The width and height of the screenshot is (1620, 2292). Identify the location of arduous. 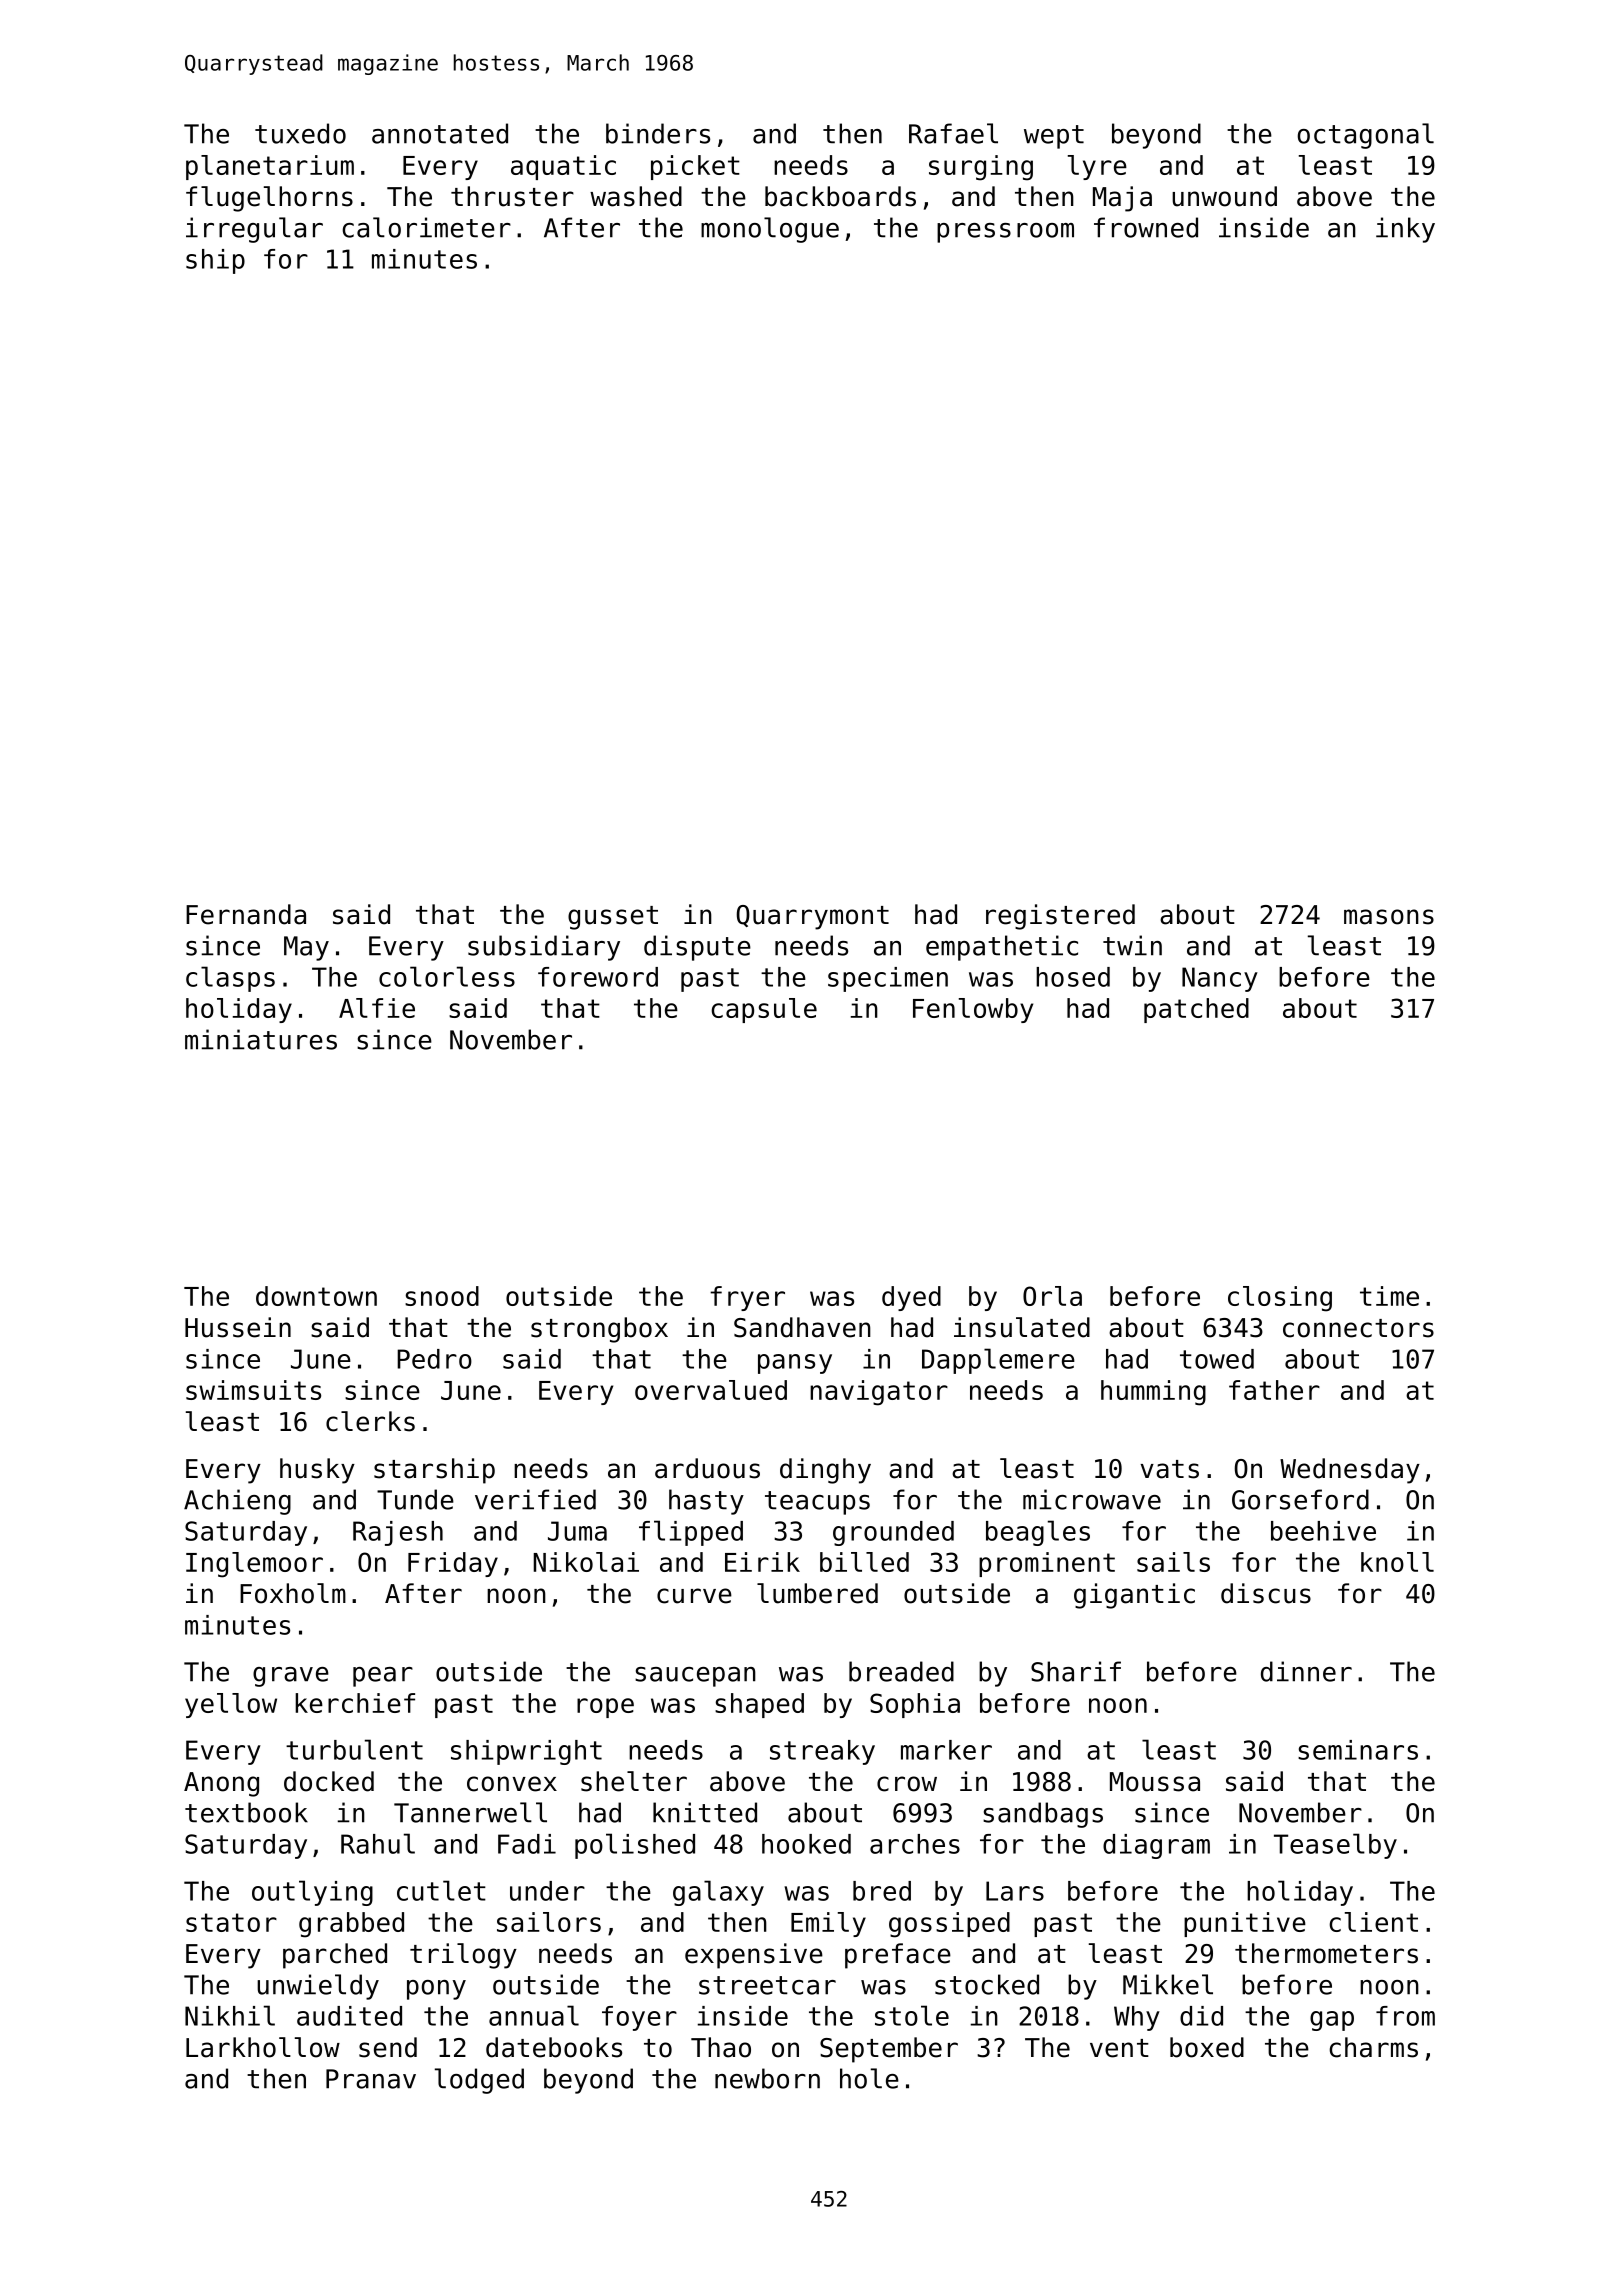
(707, 1468).
